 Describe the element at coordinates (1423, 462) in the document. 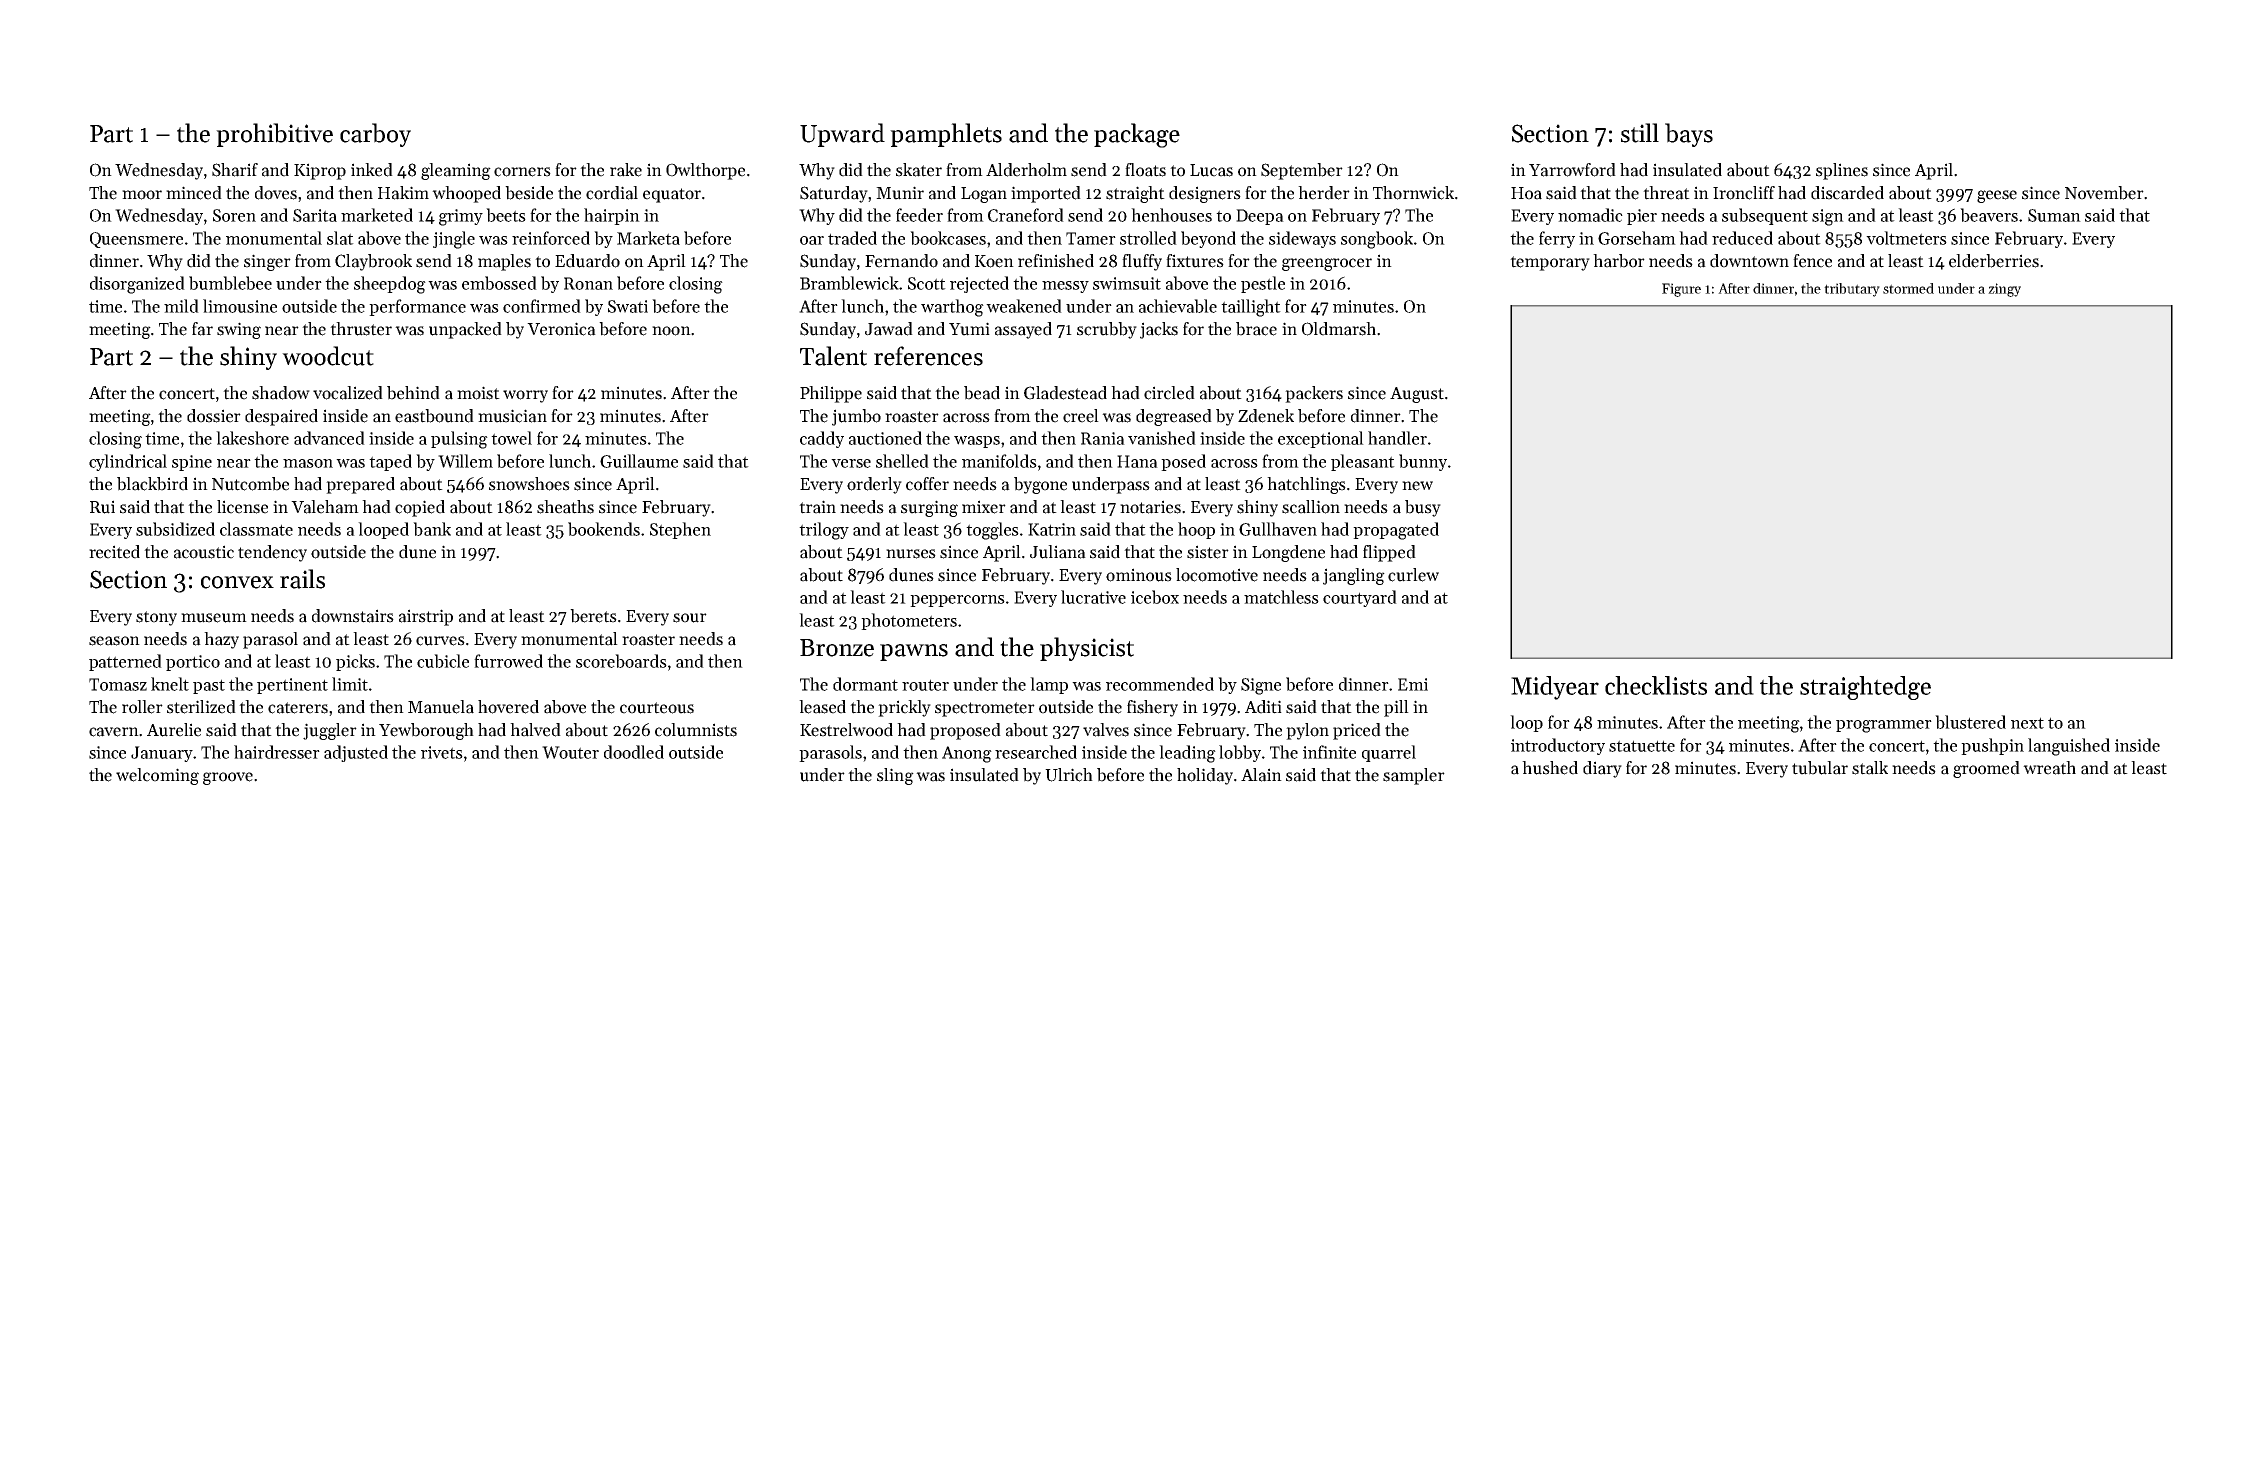

I see `bunny` at that location.
